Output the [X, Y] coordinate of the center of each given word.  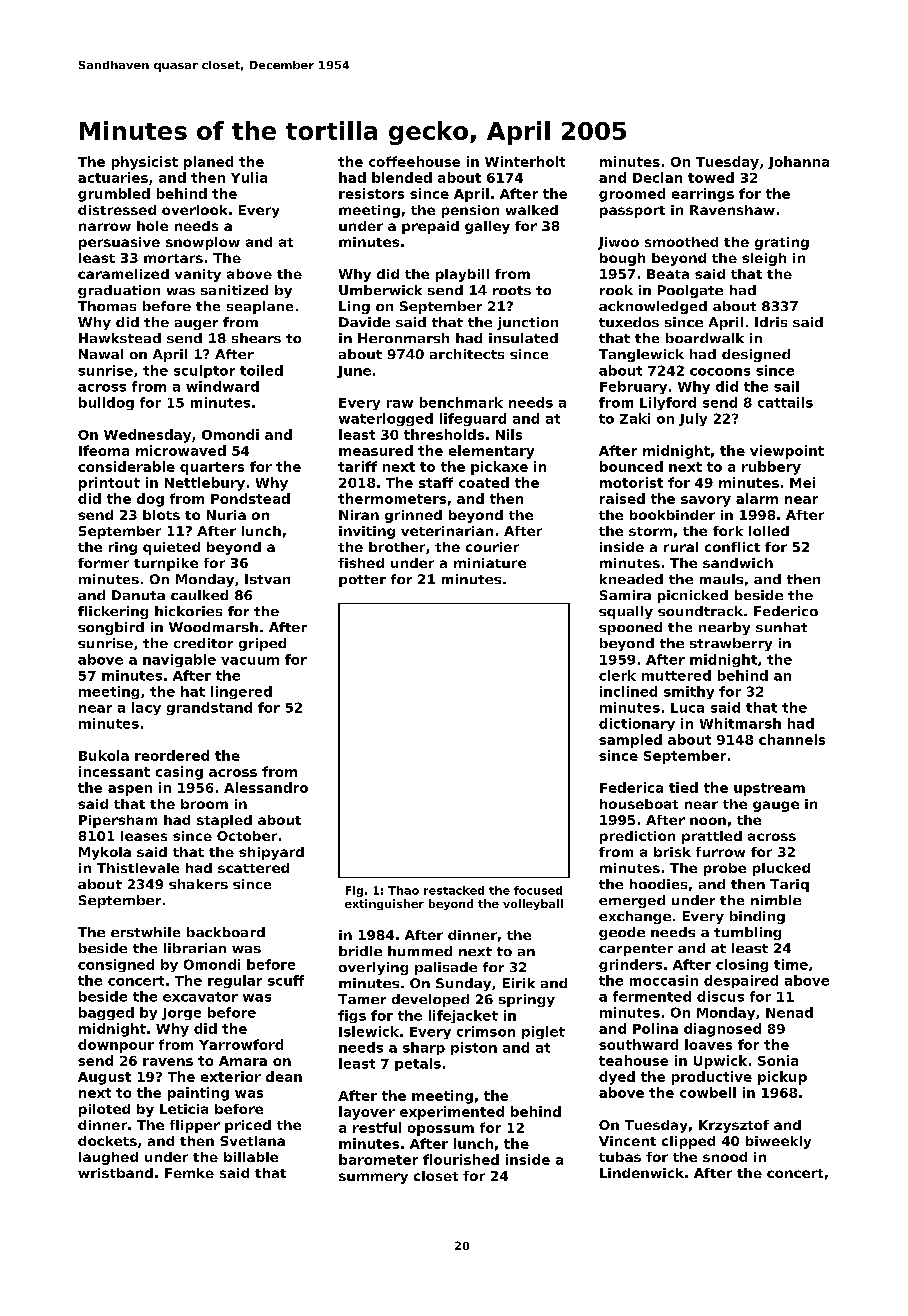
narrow [105, 227]
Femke [189, 1173]
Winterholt [525, 161]
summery [373, 1178]
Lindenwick [642, 1173]
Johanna [798, 162]
